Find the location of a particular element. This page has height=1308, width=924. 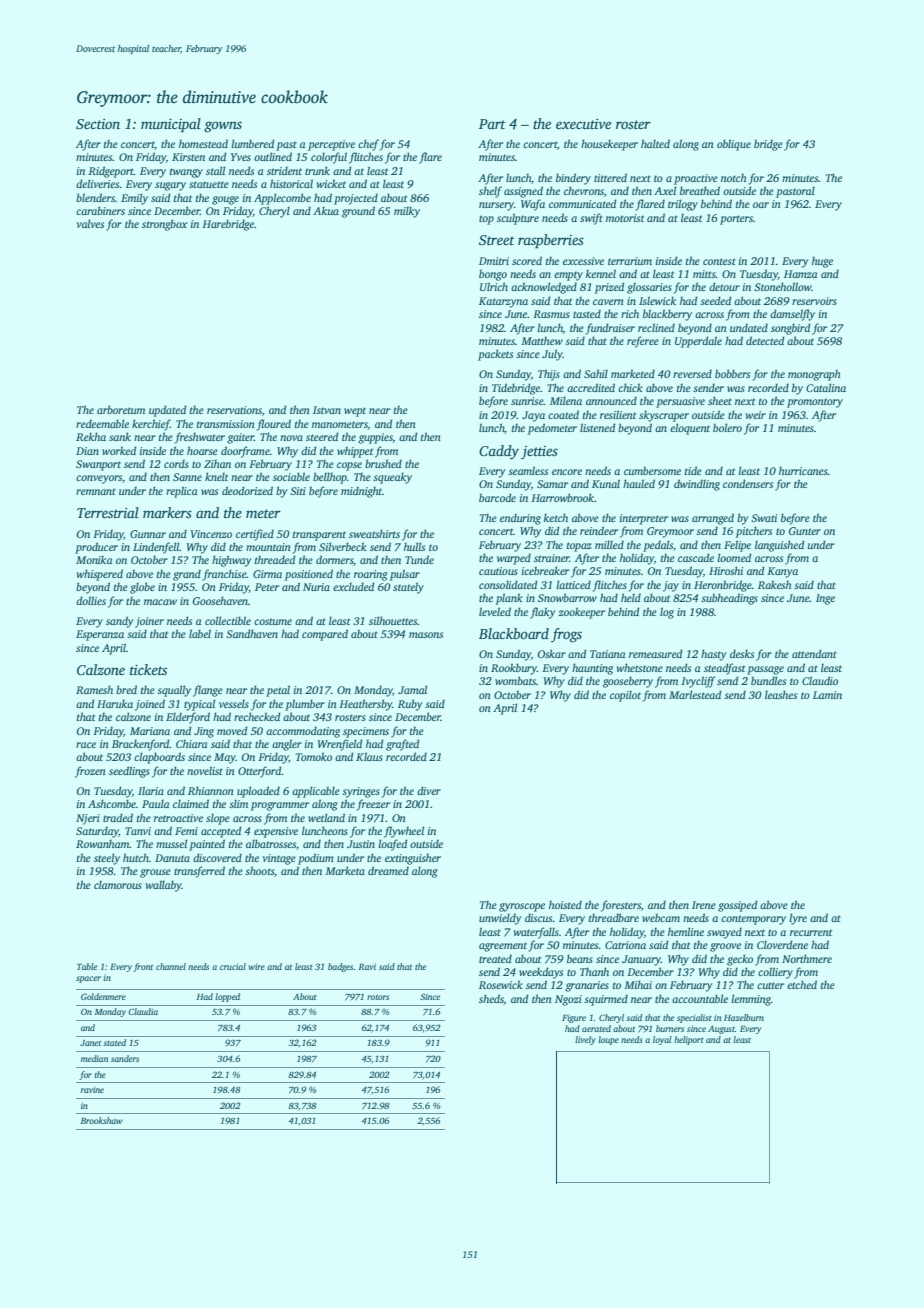

Part is located at coordinates (492, 124).
